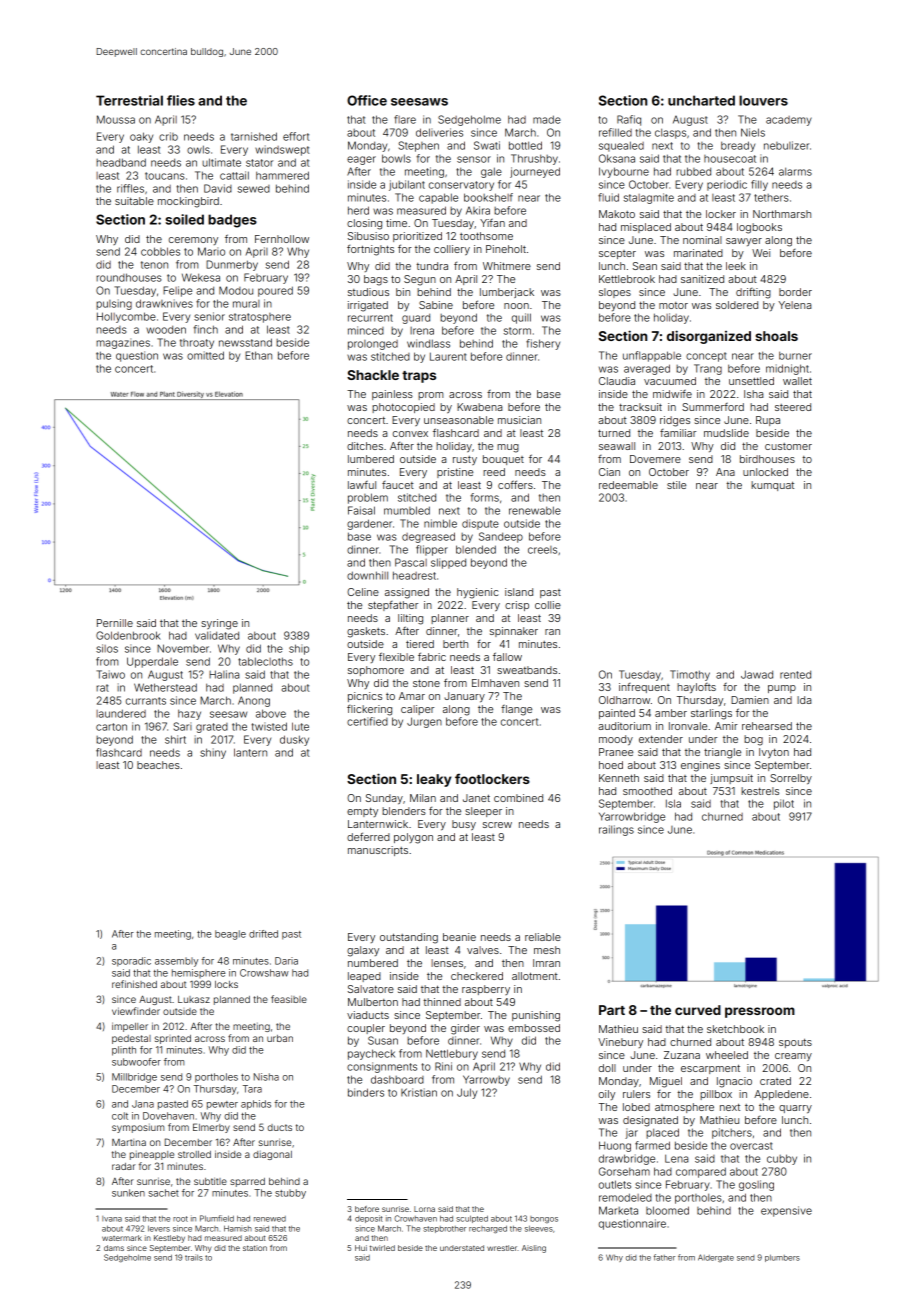  What do you see at coordinates (115, 623) in the screenshot?
I see `Pernille` at bounding box center [115, 623].
